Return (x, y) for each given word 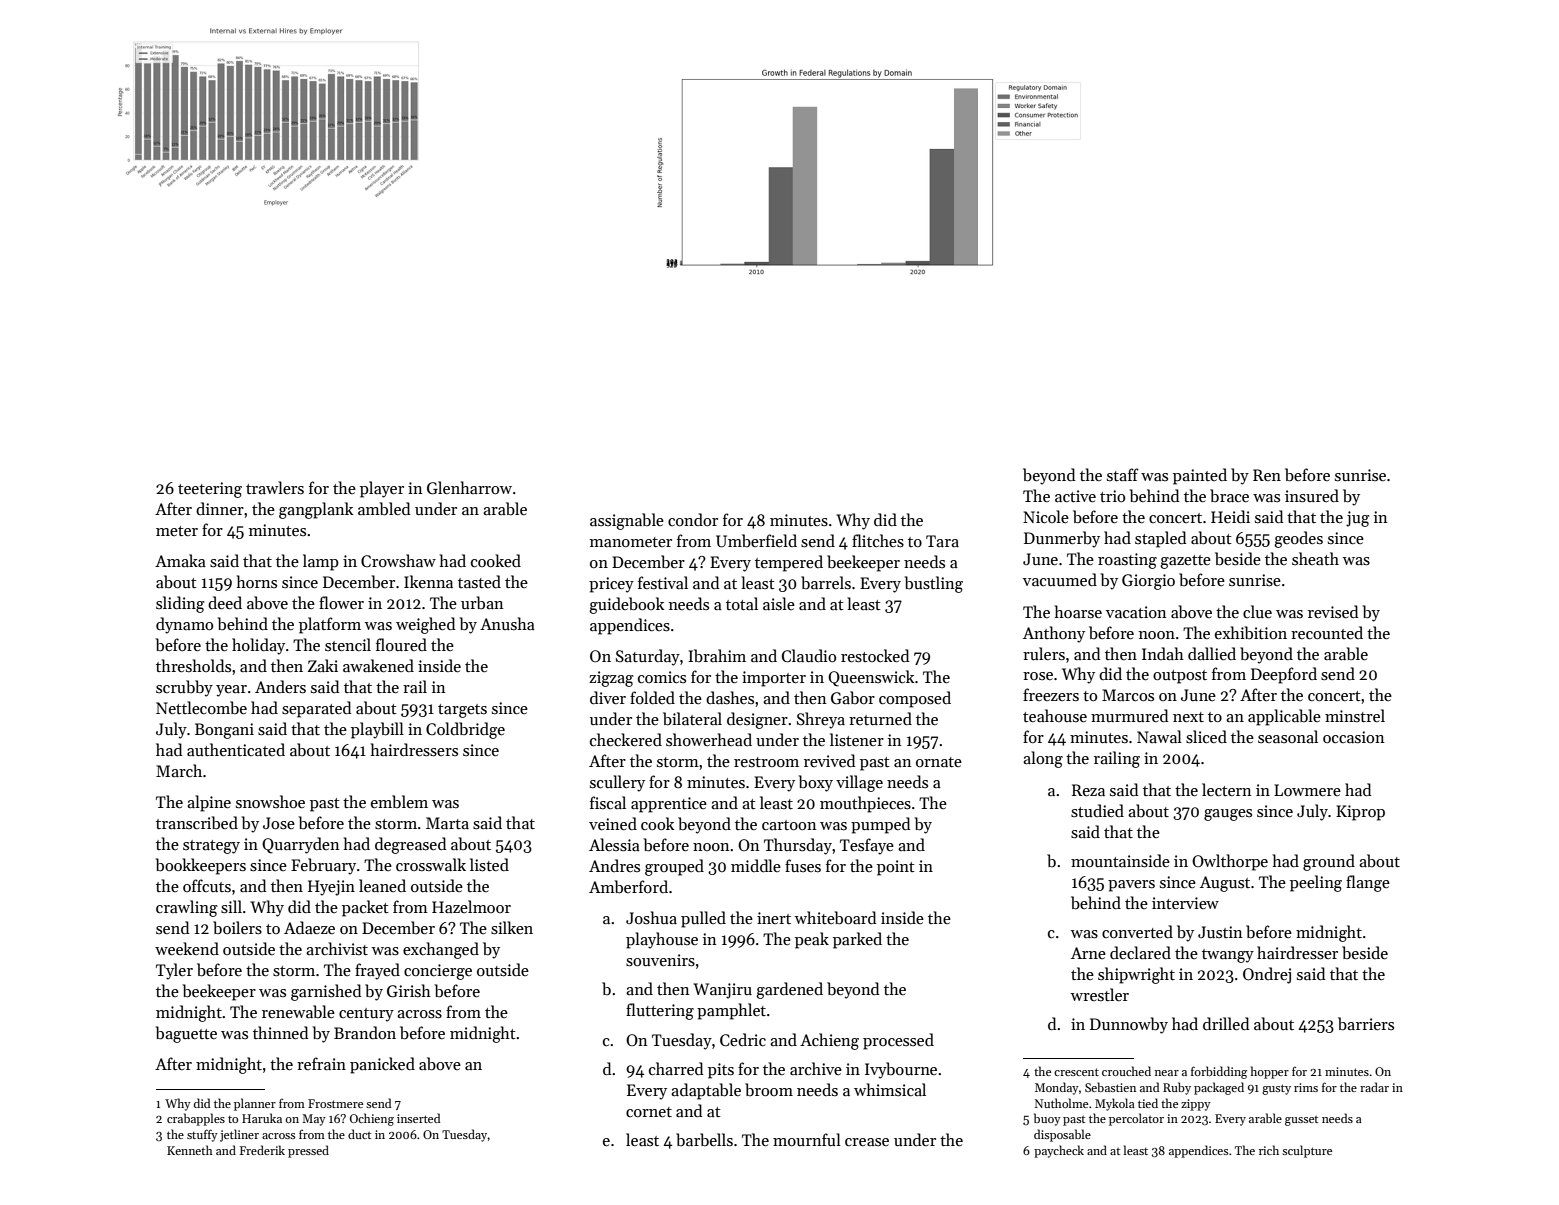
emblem (399, 801)
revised (1333, 611)
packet (365, 908)
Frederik (262, 1150)
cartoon (789, 825)
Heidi (1230, 516)
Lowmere (1307, 790)
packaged (1219, 1088)
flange (1368, 883)
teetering (210, 490)
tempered (789, 563)
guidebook (626, 605)
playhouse (662, 940)
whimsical (890, 1089)
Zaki (323, 665)
